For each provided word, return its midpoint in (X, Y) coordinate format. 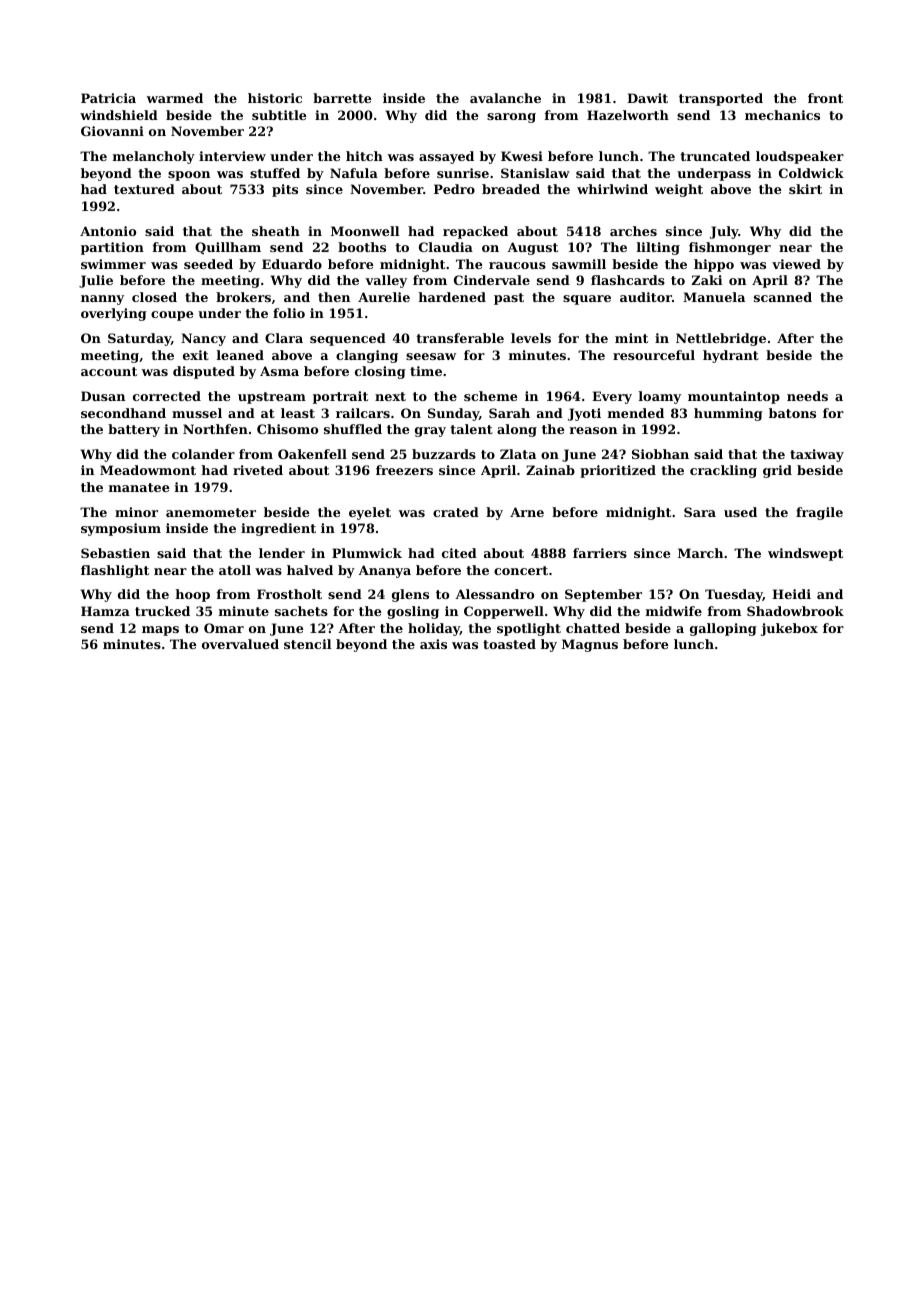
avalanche (505, 98)
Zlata (518, 454)
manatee (139, 487)
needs (807, 396)
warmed (175, 98)
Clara (284, 338)
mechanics (782, 115)
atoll (235, 570)
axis (433, 644)
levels (531, 338)
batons (792, 413)
